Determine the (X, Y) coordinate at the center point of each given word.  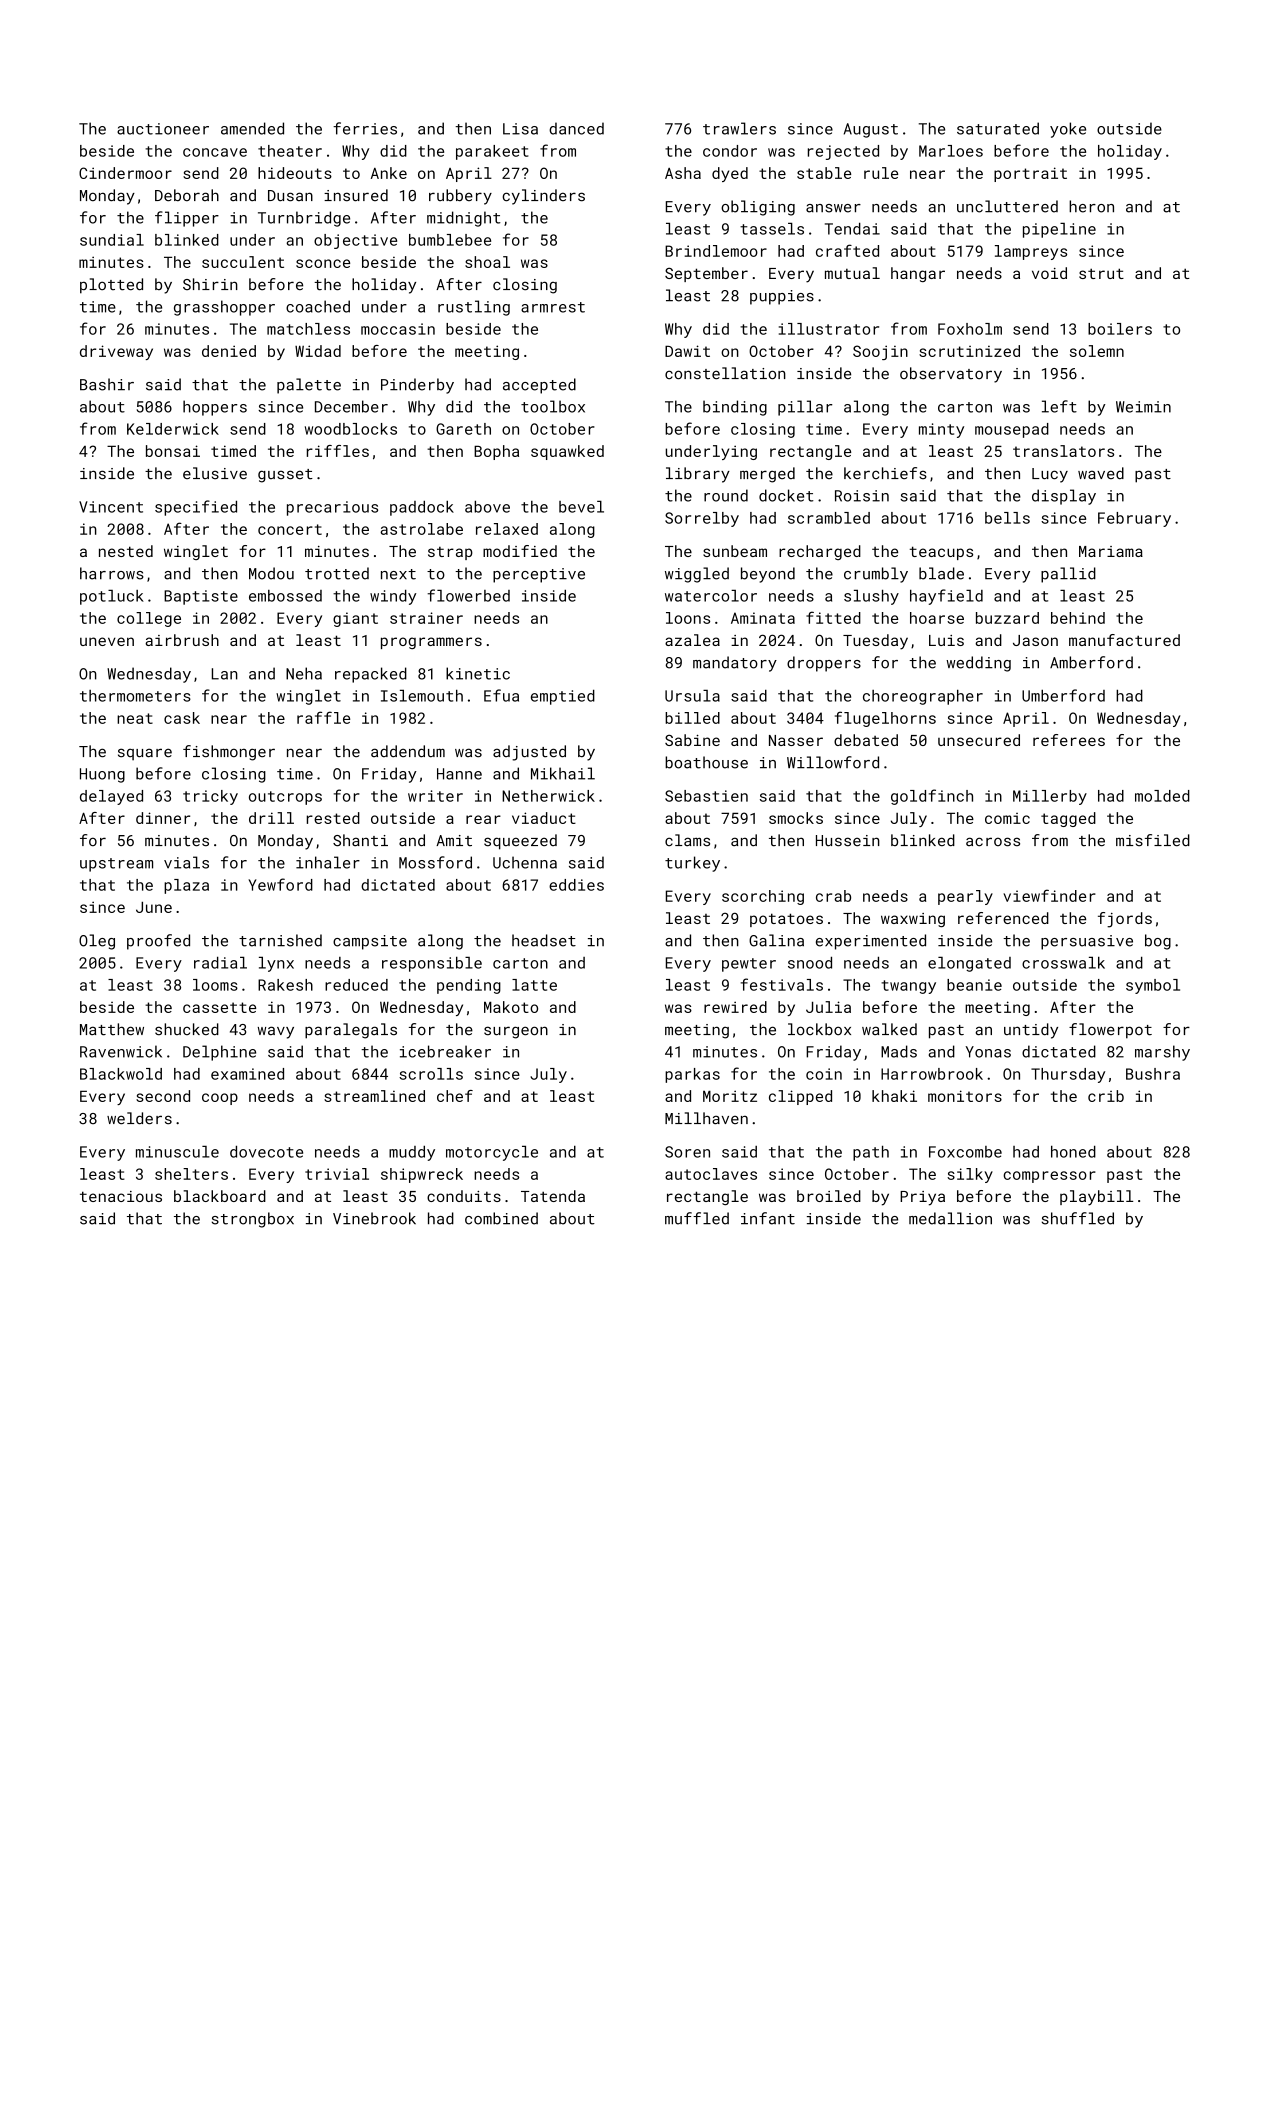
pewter (749, 965)
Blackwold (121, 1074)
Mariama (1111, 551)
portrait (1030, 174)
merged (767, 475)
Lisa (520, 129)
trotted (337, 573)
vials (186, 862)
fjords (1125, 920)
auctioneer (163, 129)
